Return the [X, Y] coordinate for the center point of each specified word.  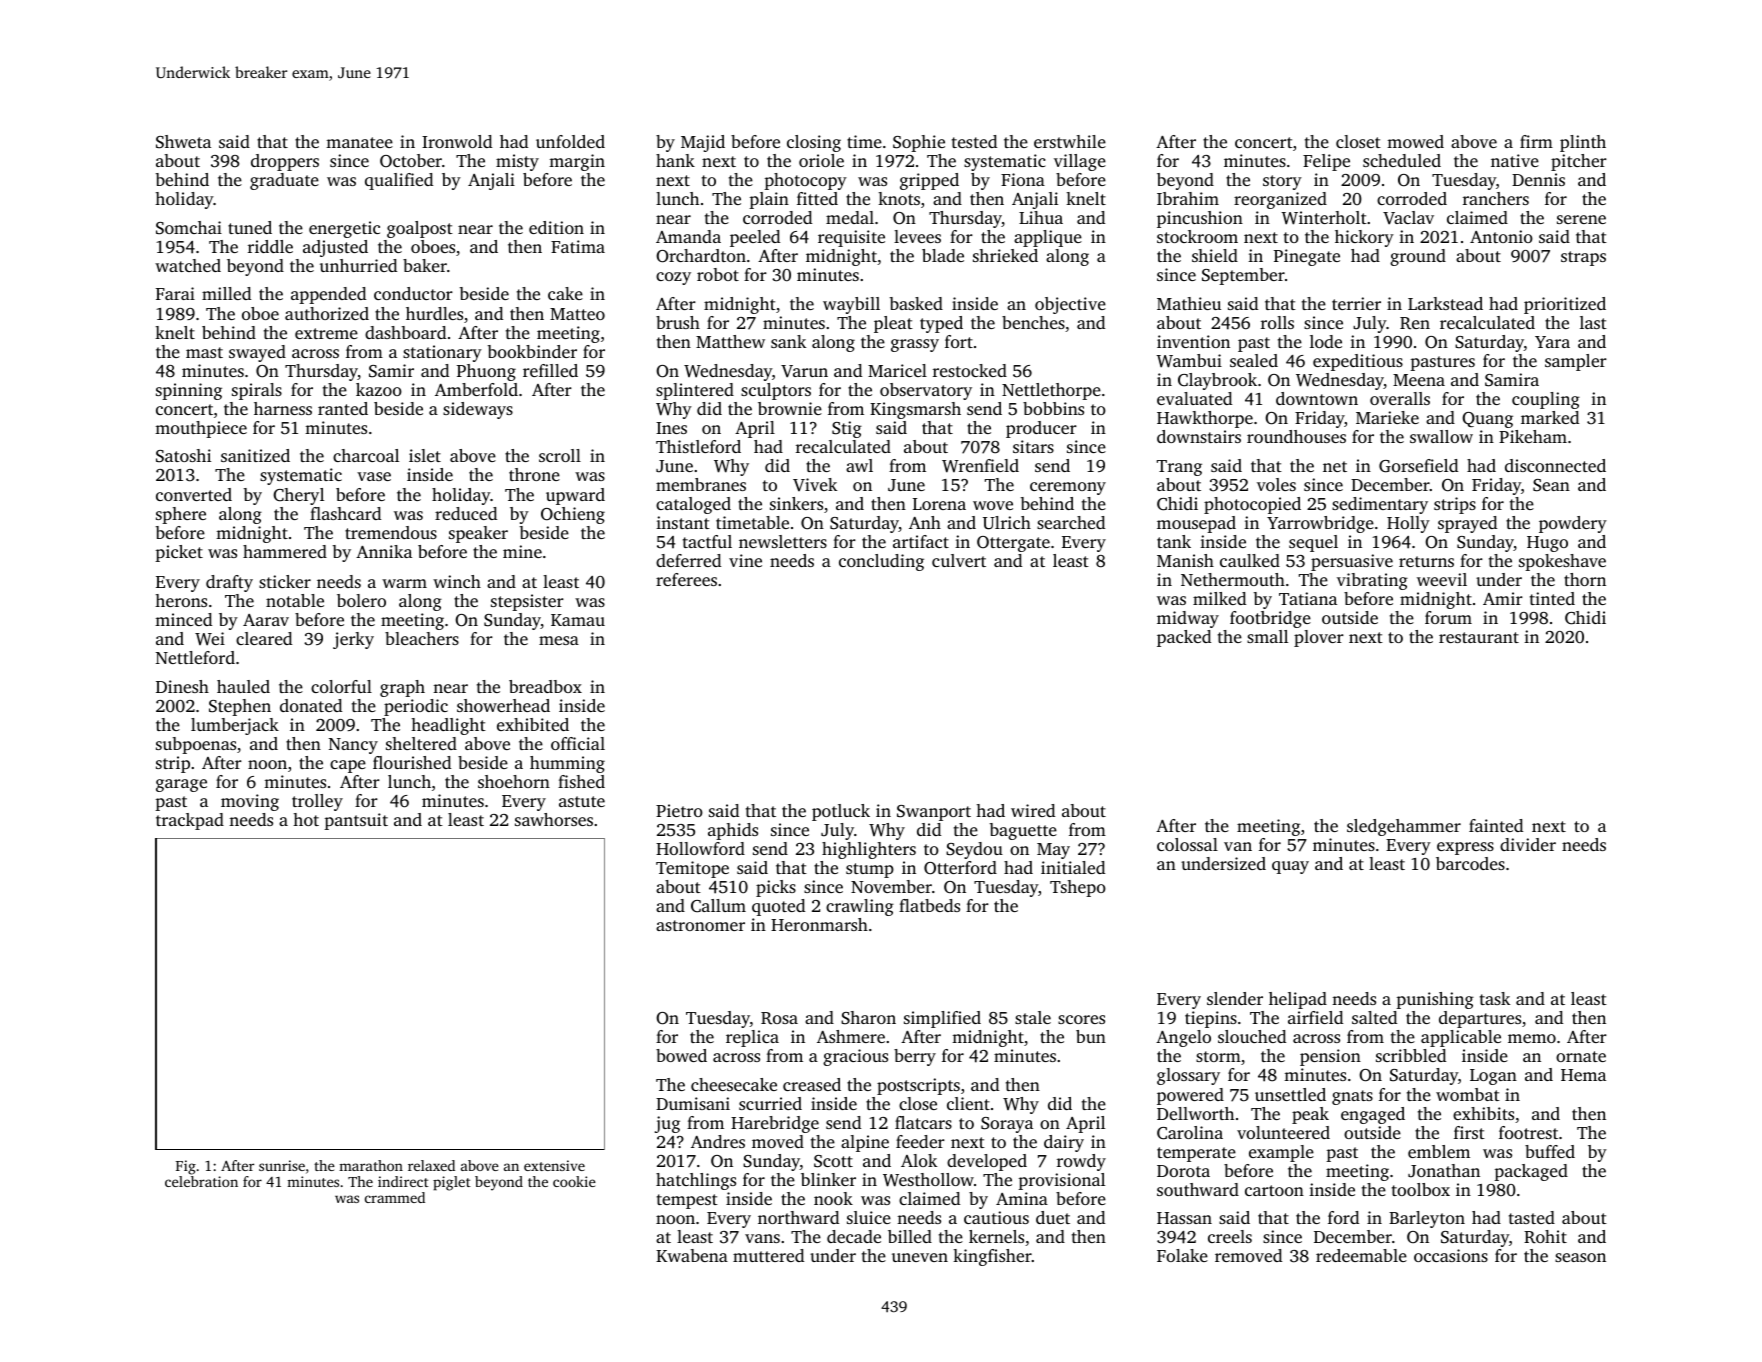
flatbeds [929, 905]
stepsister [527, 602]
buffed [1550, 1151]
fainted [1496, 825]
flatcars [923, 1122]
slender [1235, 998]
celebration [201, 1181]
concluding [881, 562]
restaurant [1479, 637]
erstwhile [1070, 141]
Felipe [1326, 162]
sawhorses [554, 819]
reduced [466, 513]
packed [1184, 638]
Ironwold [457, 141]
